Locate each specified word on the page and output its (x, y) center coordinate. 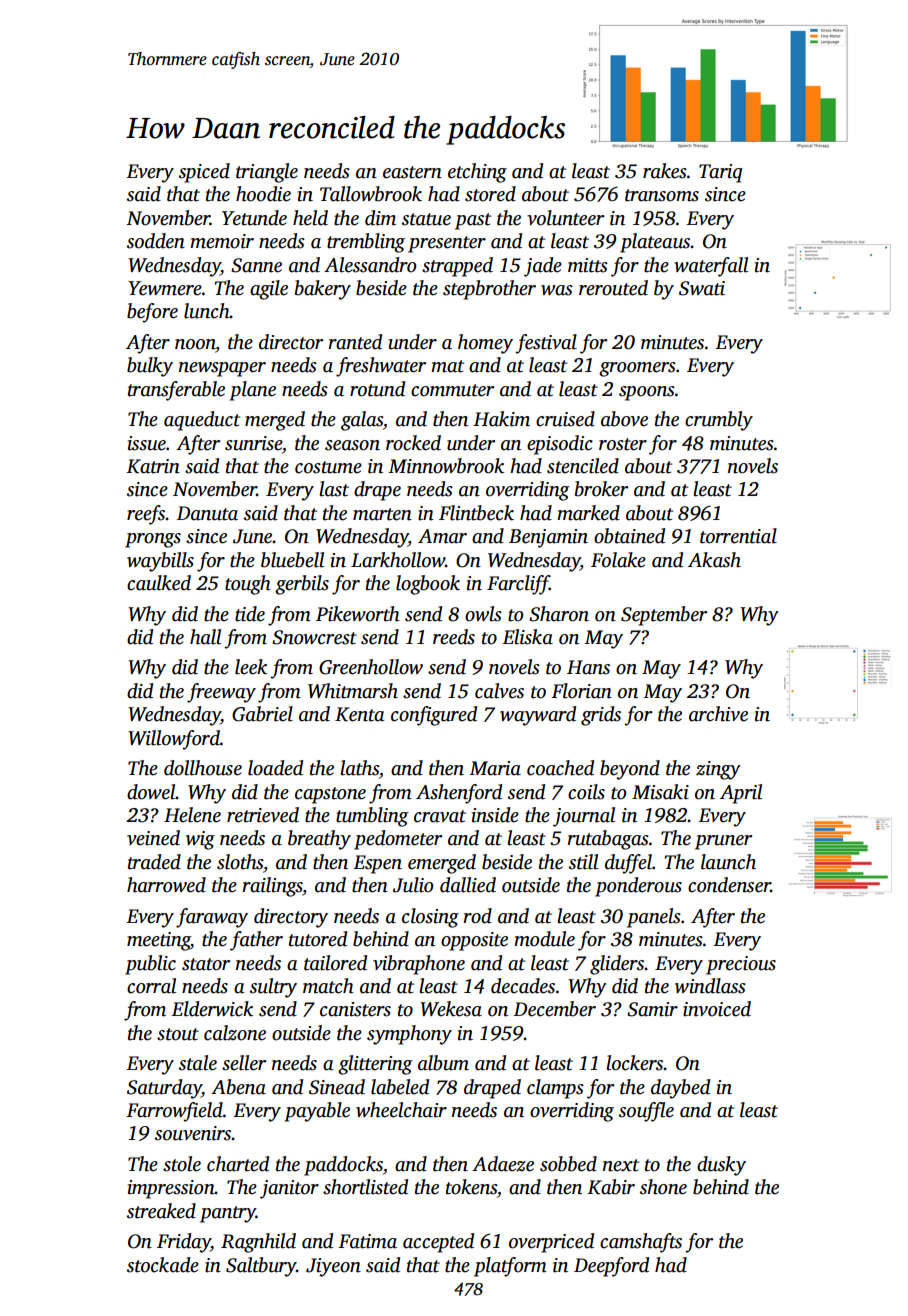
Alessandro (370, 265)
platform (510, 1267)
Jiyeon (333, 1267)
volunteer (565, 218)
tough (248, 585)
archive (718, 714)
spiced (204, 173)
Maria (495, 768)
